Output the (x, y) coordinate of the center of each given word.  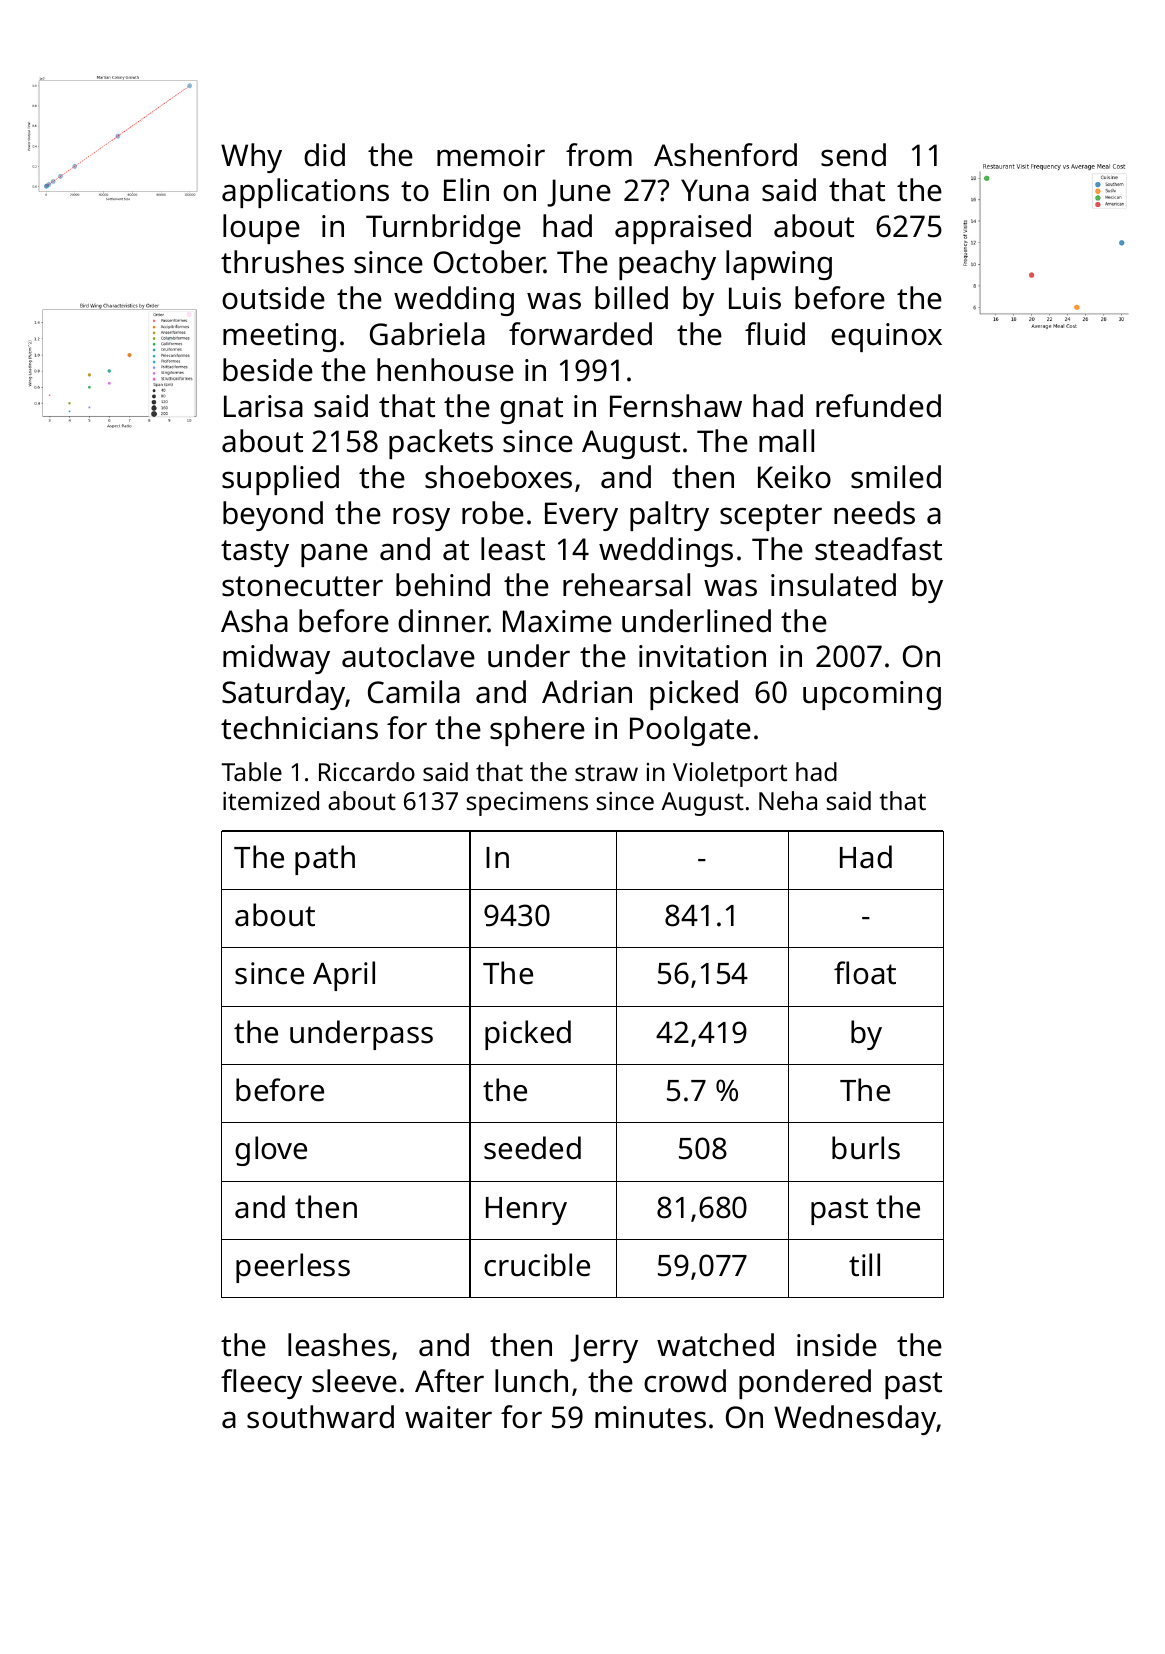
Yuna (715, 190)
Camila (414, 692)
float (865, 973)
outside (273, 298)
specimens (527, 804)
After (449, 1381)
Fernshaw (676, 406)
